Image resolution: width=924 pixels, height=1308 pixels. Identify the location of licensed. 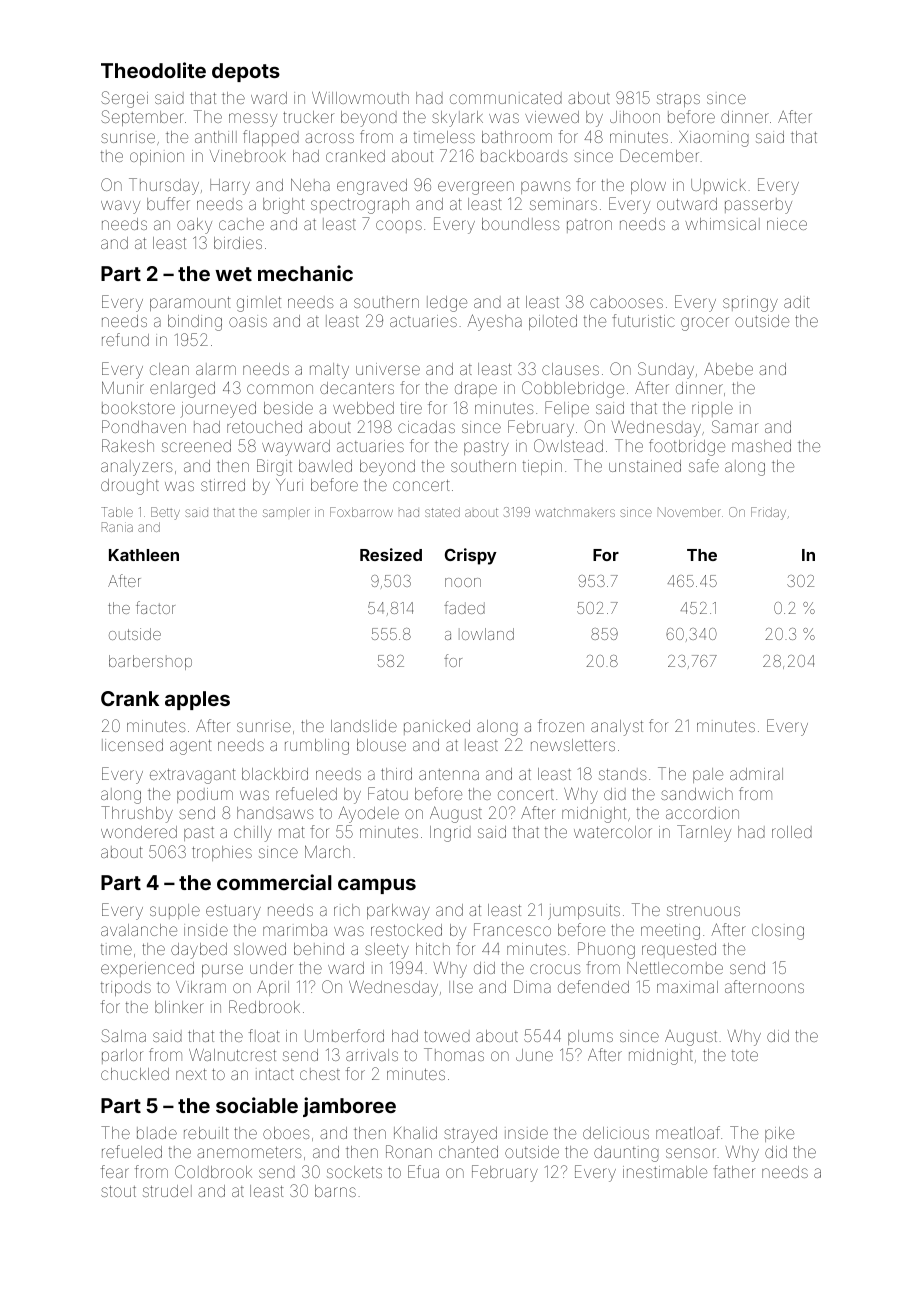
(132, 745).
